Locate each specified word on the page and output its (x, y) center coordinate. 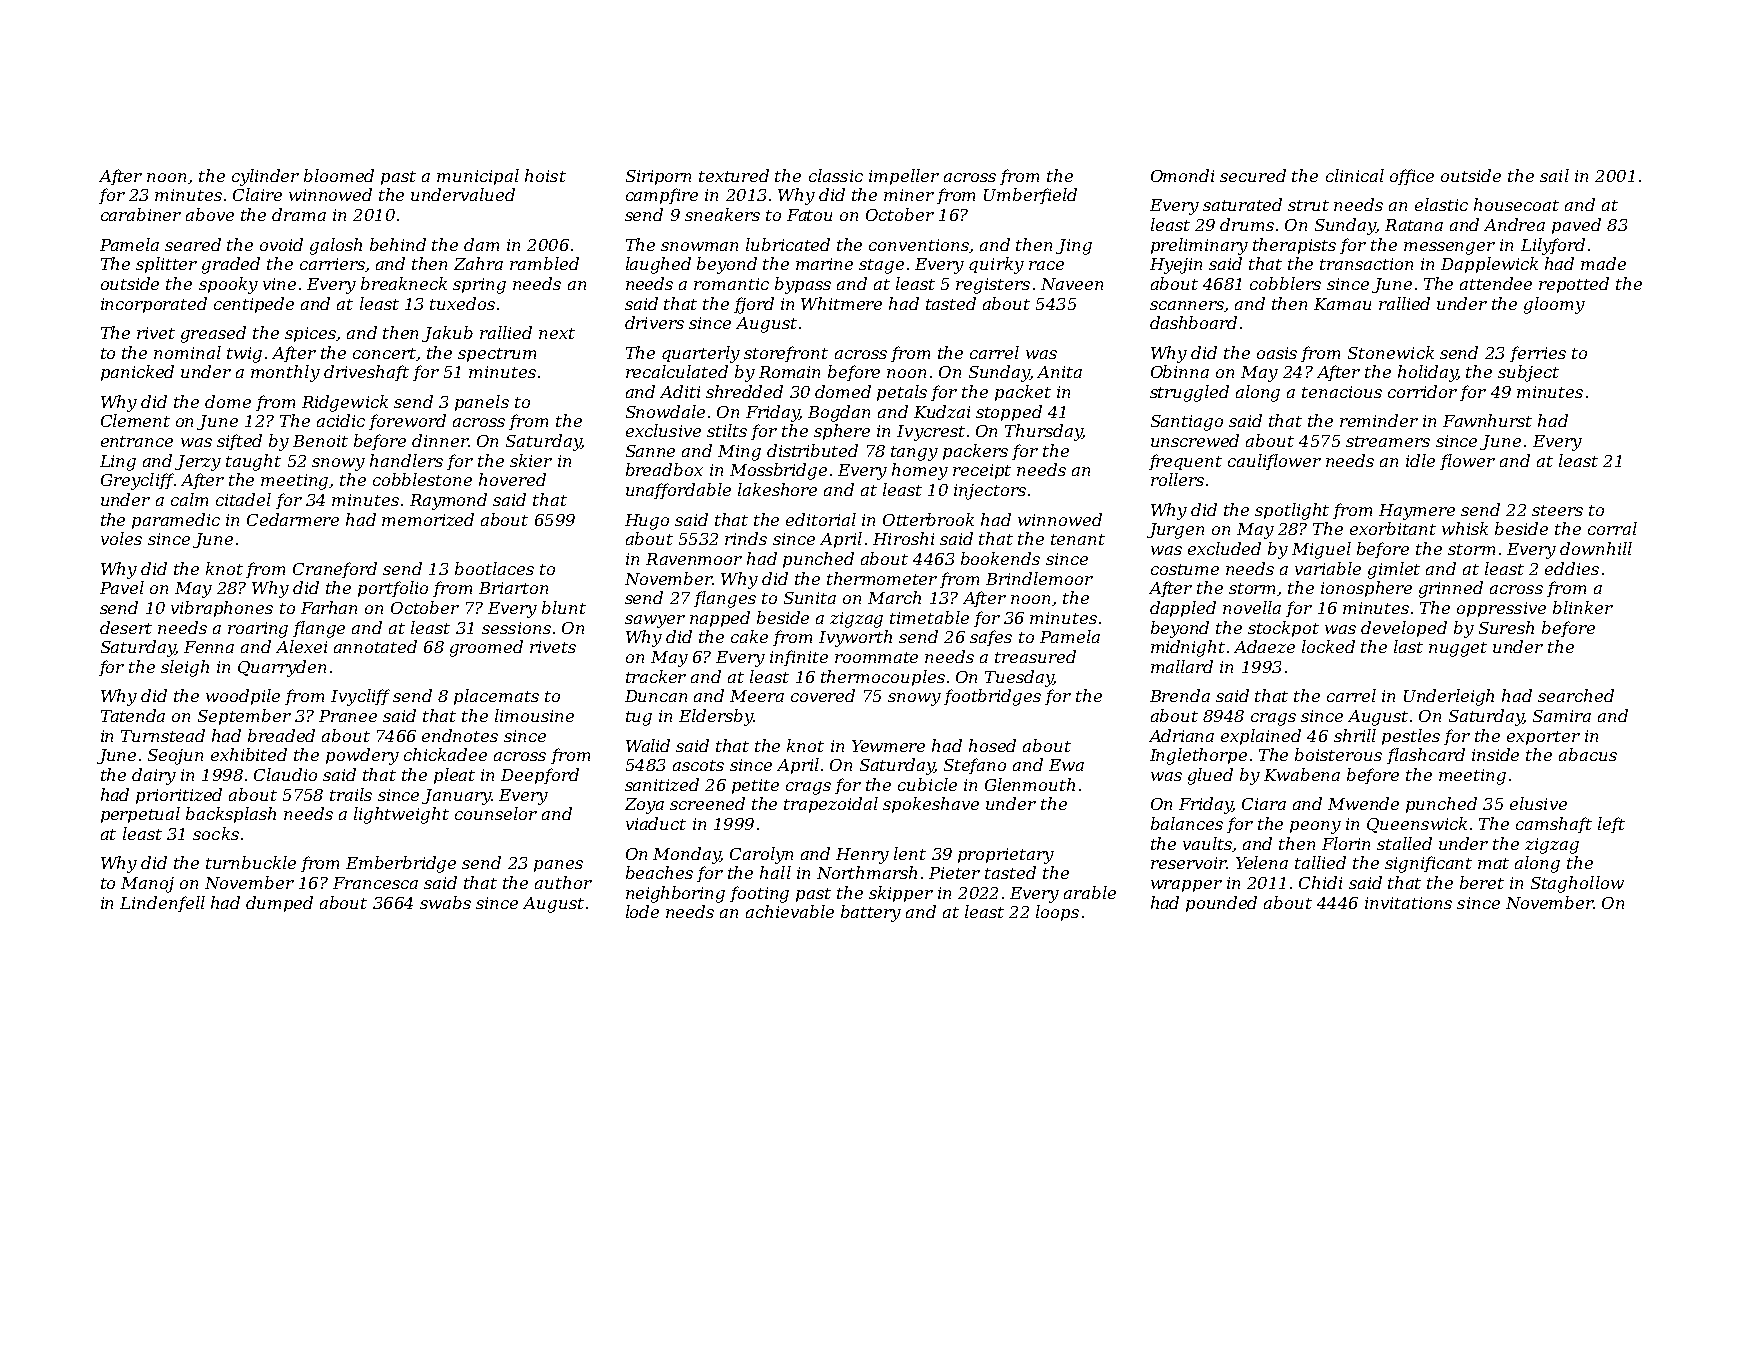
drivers (654, 322)
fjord (754, 305)
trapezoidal (831, 805)
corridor (1422, 391)
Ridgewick (345, 403)
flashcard (1426, 756)
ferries (1538, 354)
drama (299, 214)
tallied (1320, 862)
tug (639, 718)
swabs (445, 902)
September (244, 717)
